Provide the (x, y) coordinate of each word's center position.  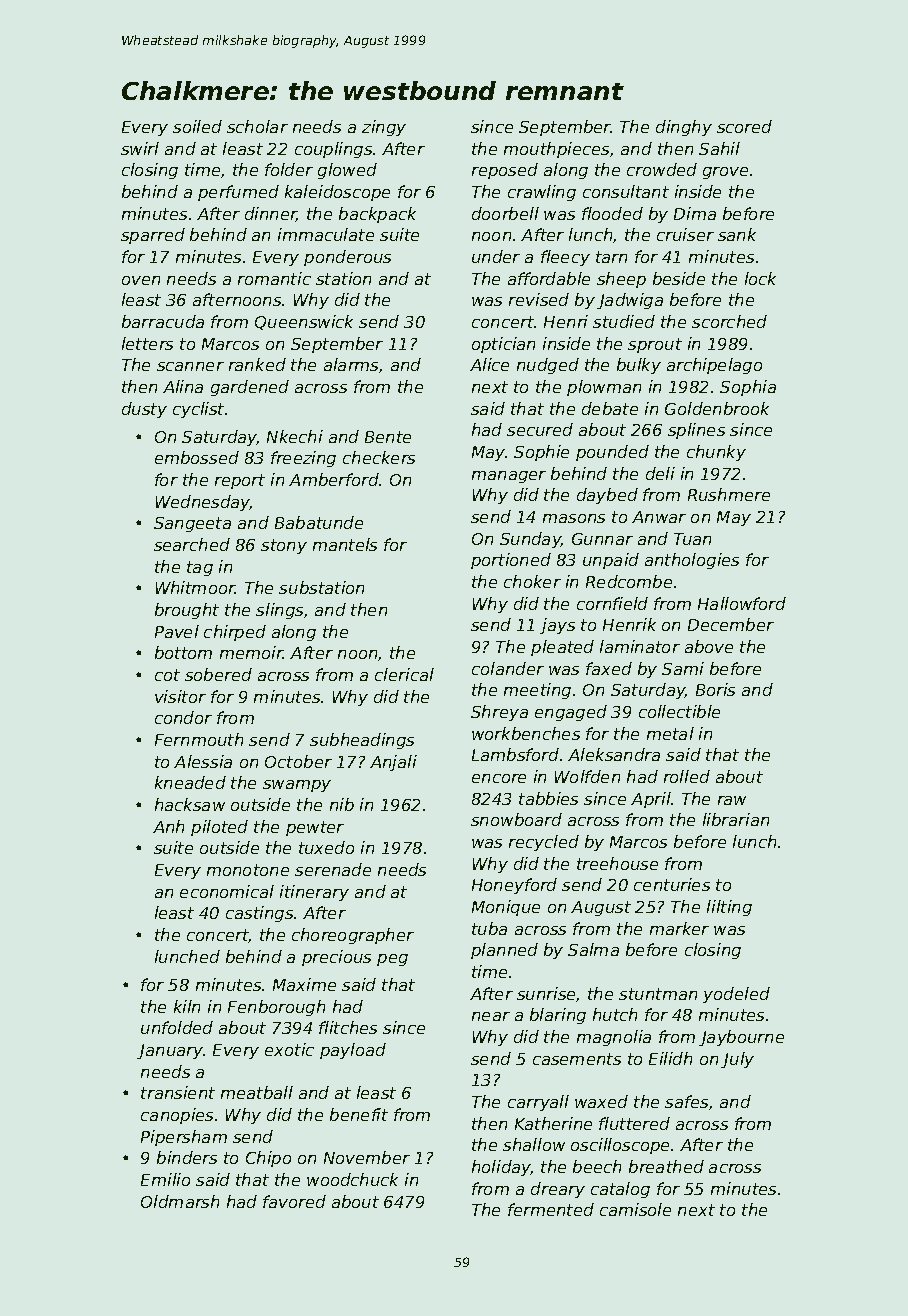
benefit (359, 1114)
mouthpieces (556, 150)
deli (660, 473)
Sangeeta (192, 524)
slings (279, 611)
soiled (197, 126)
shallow (534, 1144)
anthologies (692, 561)
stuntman (658, 994)
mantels (345, 544)
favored (294, 1201)
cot (167, 675)
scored (744, 126)
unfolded (177, 1027)
